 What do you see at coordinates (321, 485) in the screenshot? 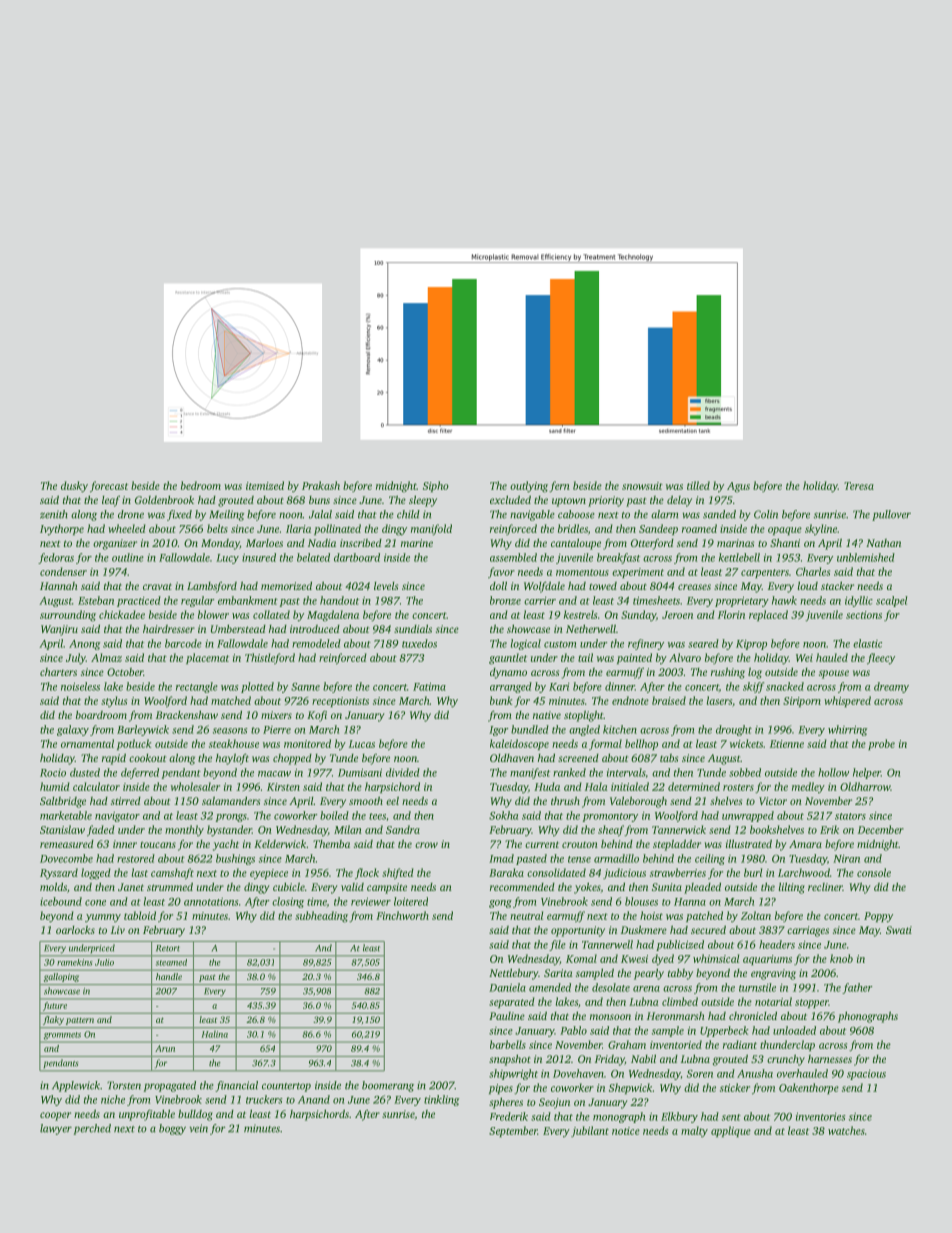
I see `Prakash` at bounding box center [321, 485].
